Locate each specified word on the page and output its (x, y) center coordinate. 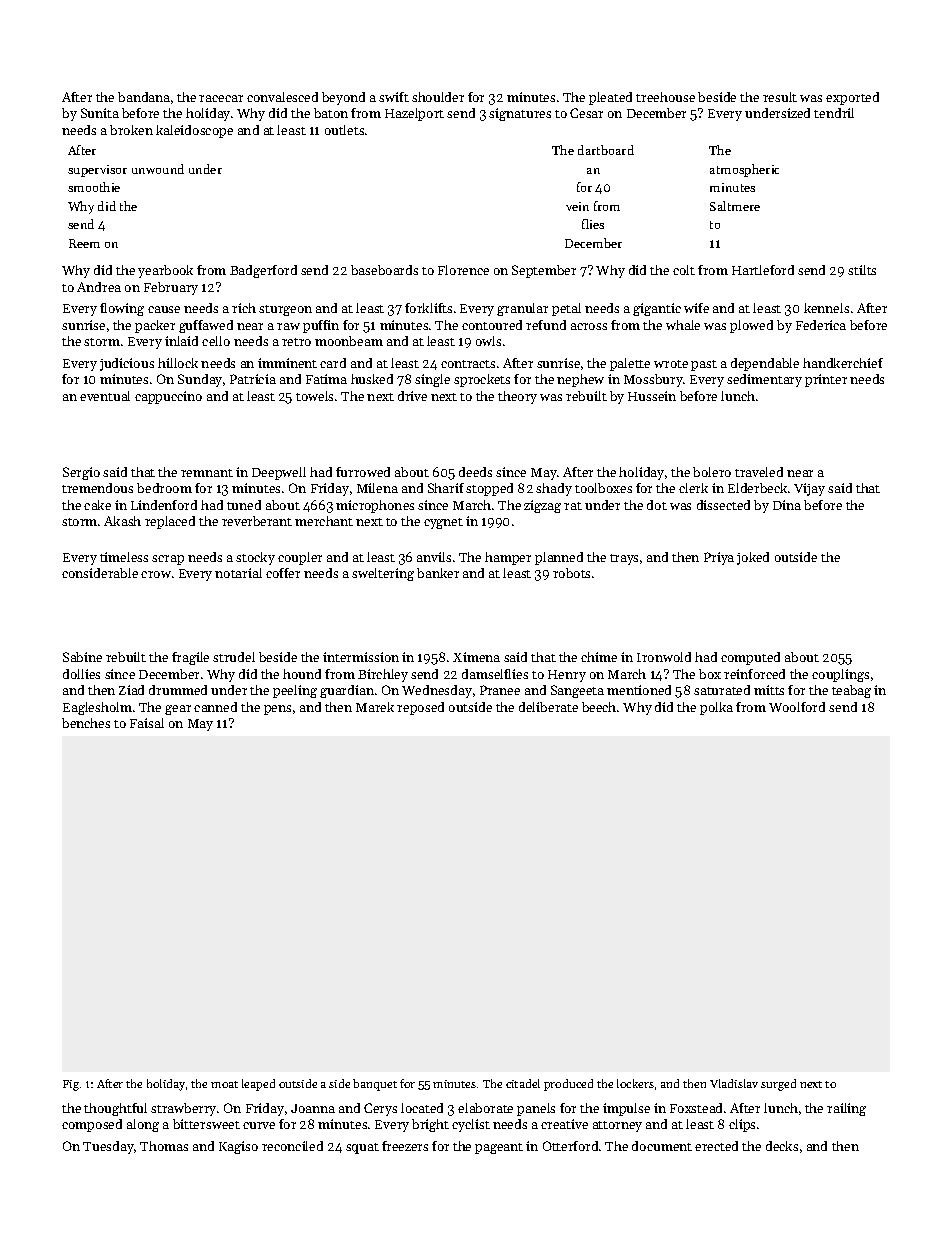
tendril (834, 113)
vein (577, 206)
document (662, 1146)
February (171, 288)
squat (362, 1148)
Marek (375, 707)
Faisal (147, 723)
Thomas (164, 1146)
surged (778, 1085)
